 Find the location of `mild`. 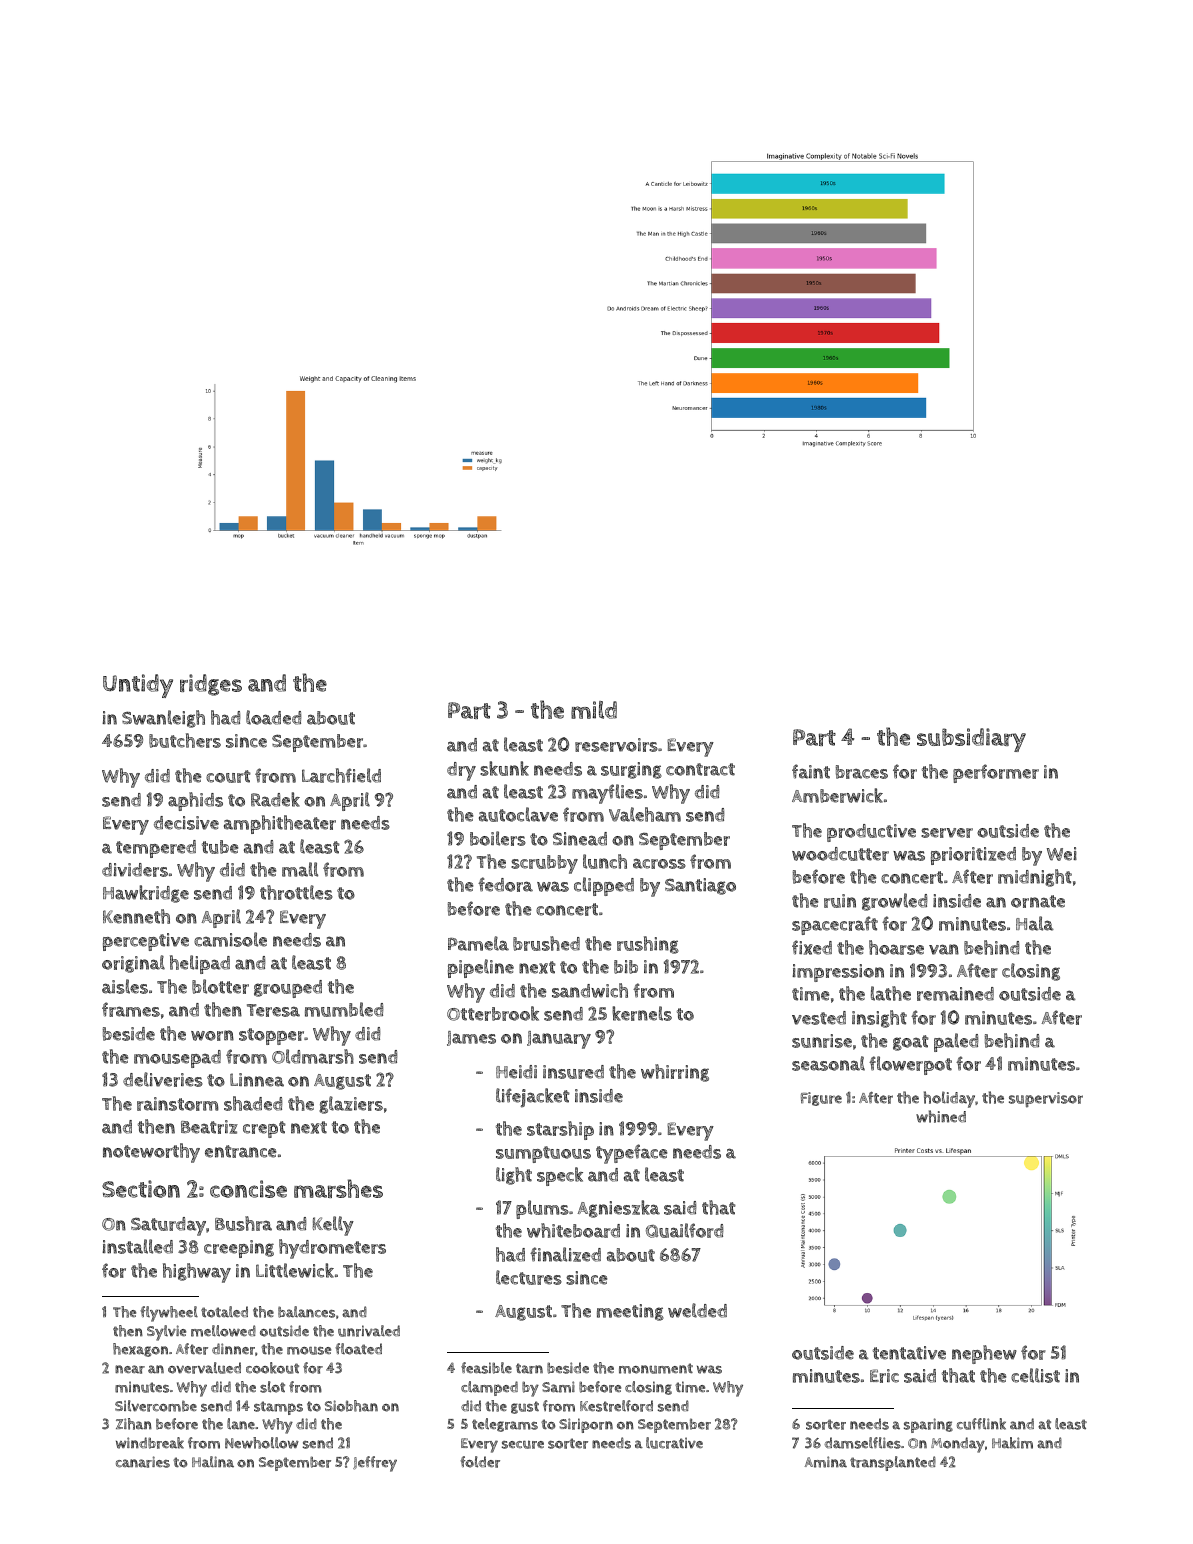

mild is located at coordinates (594, 710).
